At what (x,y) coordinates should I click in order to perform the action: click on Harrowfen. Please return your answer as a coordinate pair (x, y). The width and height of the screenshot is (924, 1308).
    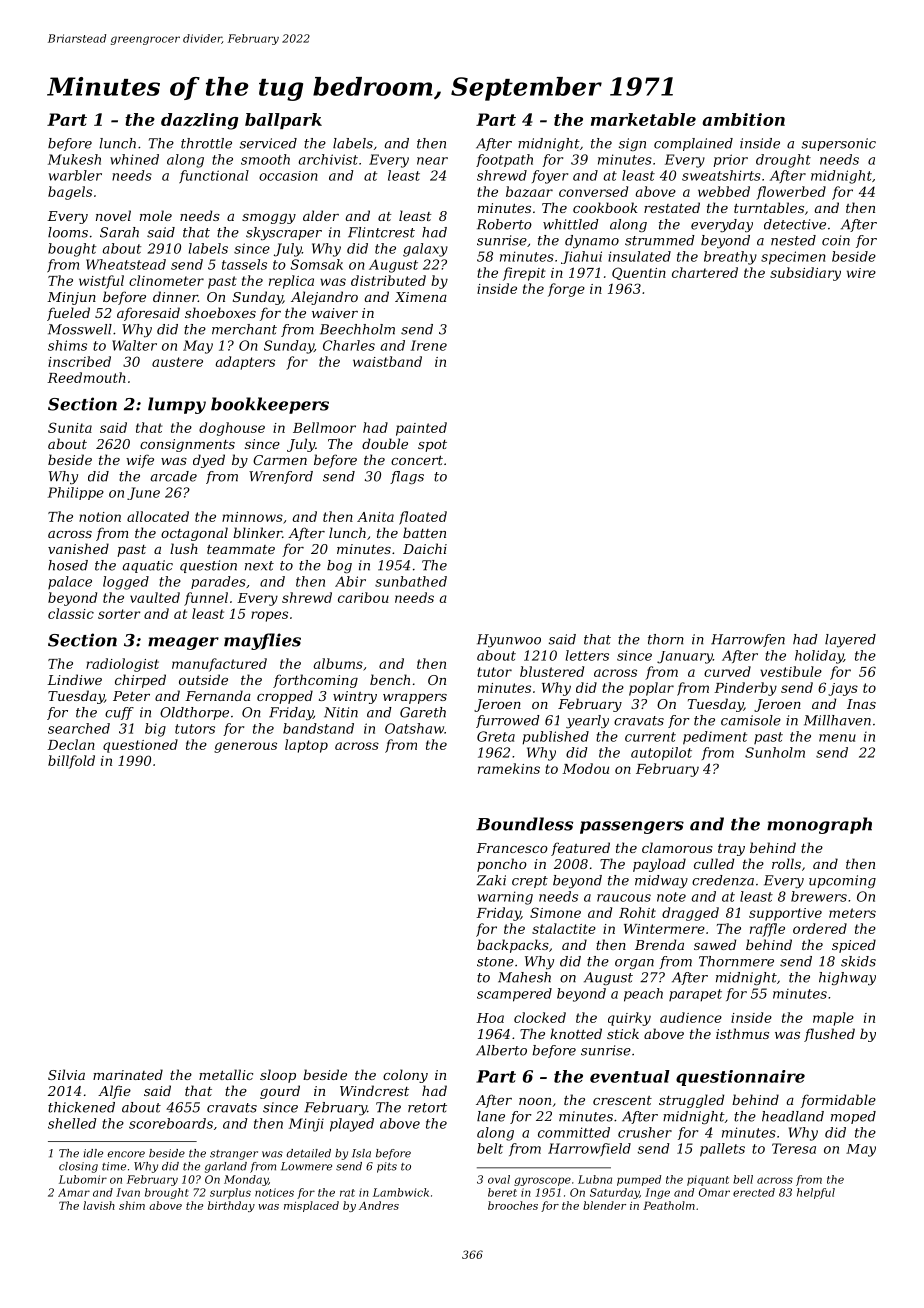
    Looking at the image, I should click on (748, 640).
